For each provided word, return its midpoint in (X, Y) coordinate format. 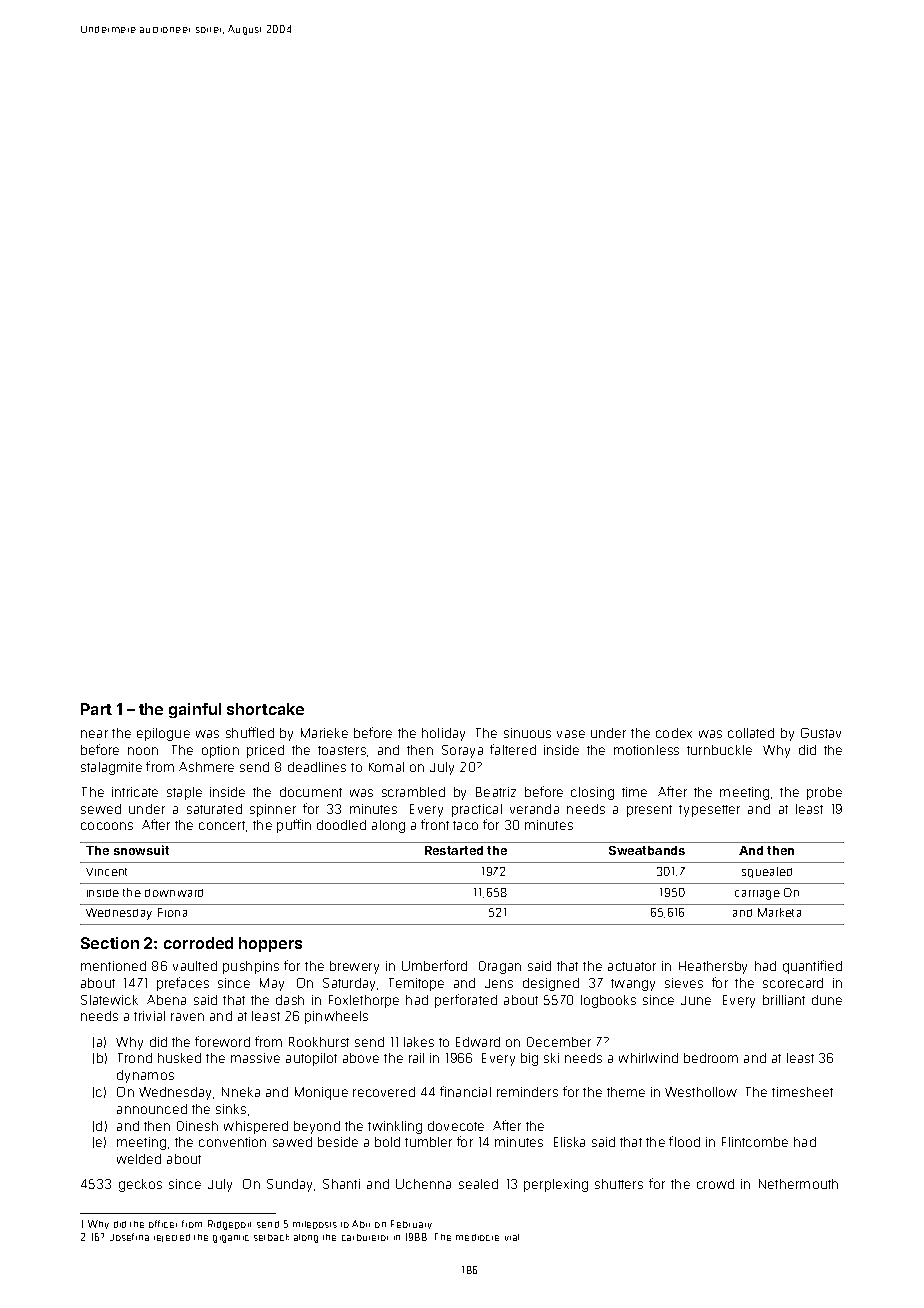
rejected (172, 1238)
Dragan (500, 967)
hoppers (270, 944)
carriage (757, 895)
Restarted (454, 850)
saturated (214, 809)
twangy (633, 985)
